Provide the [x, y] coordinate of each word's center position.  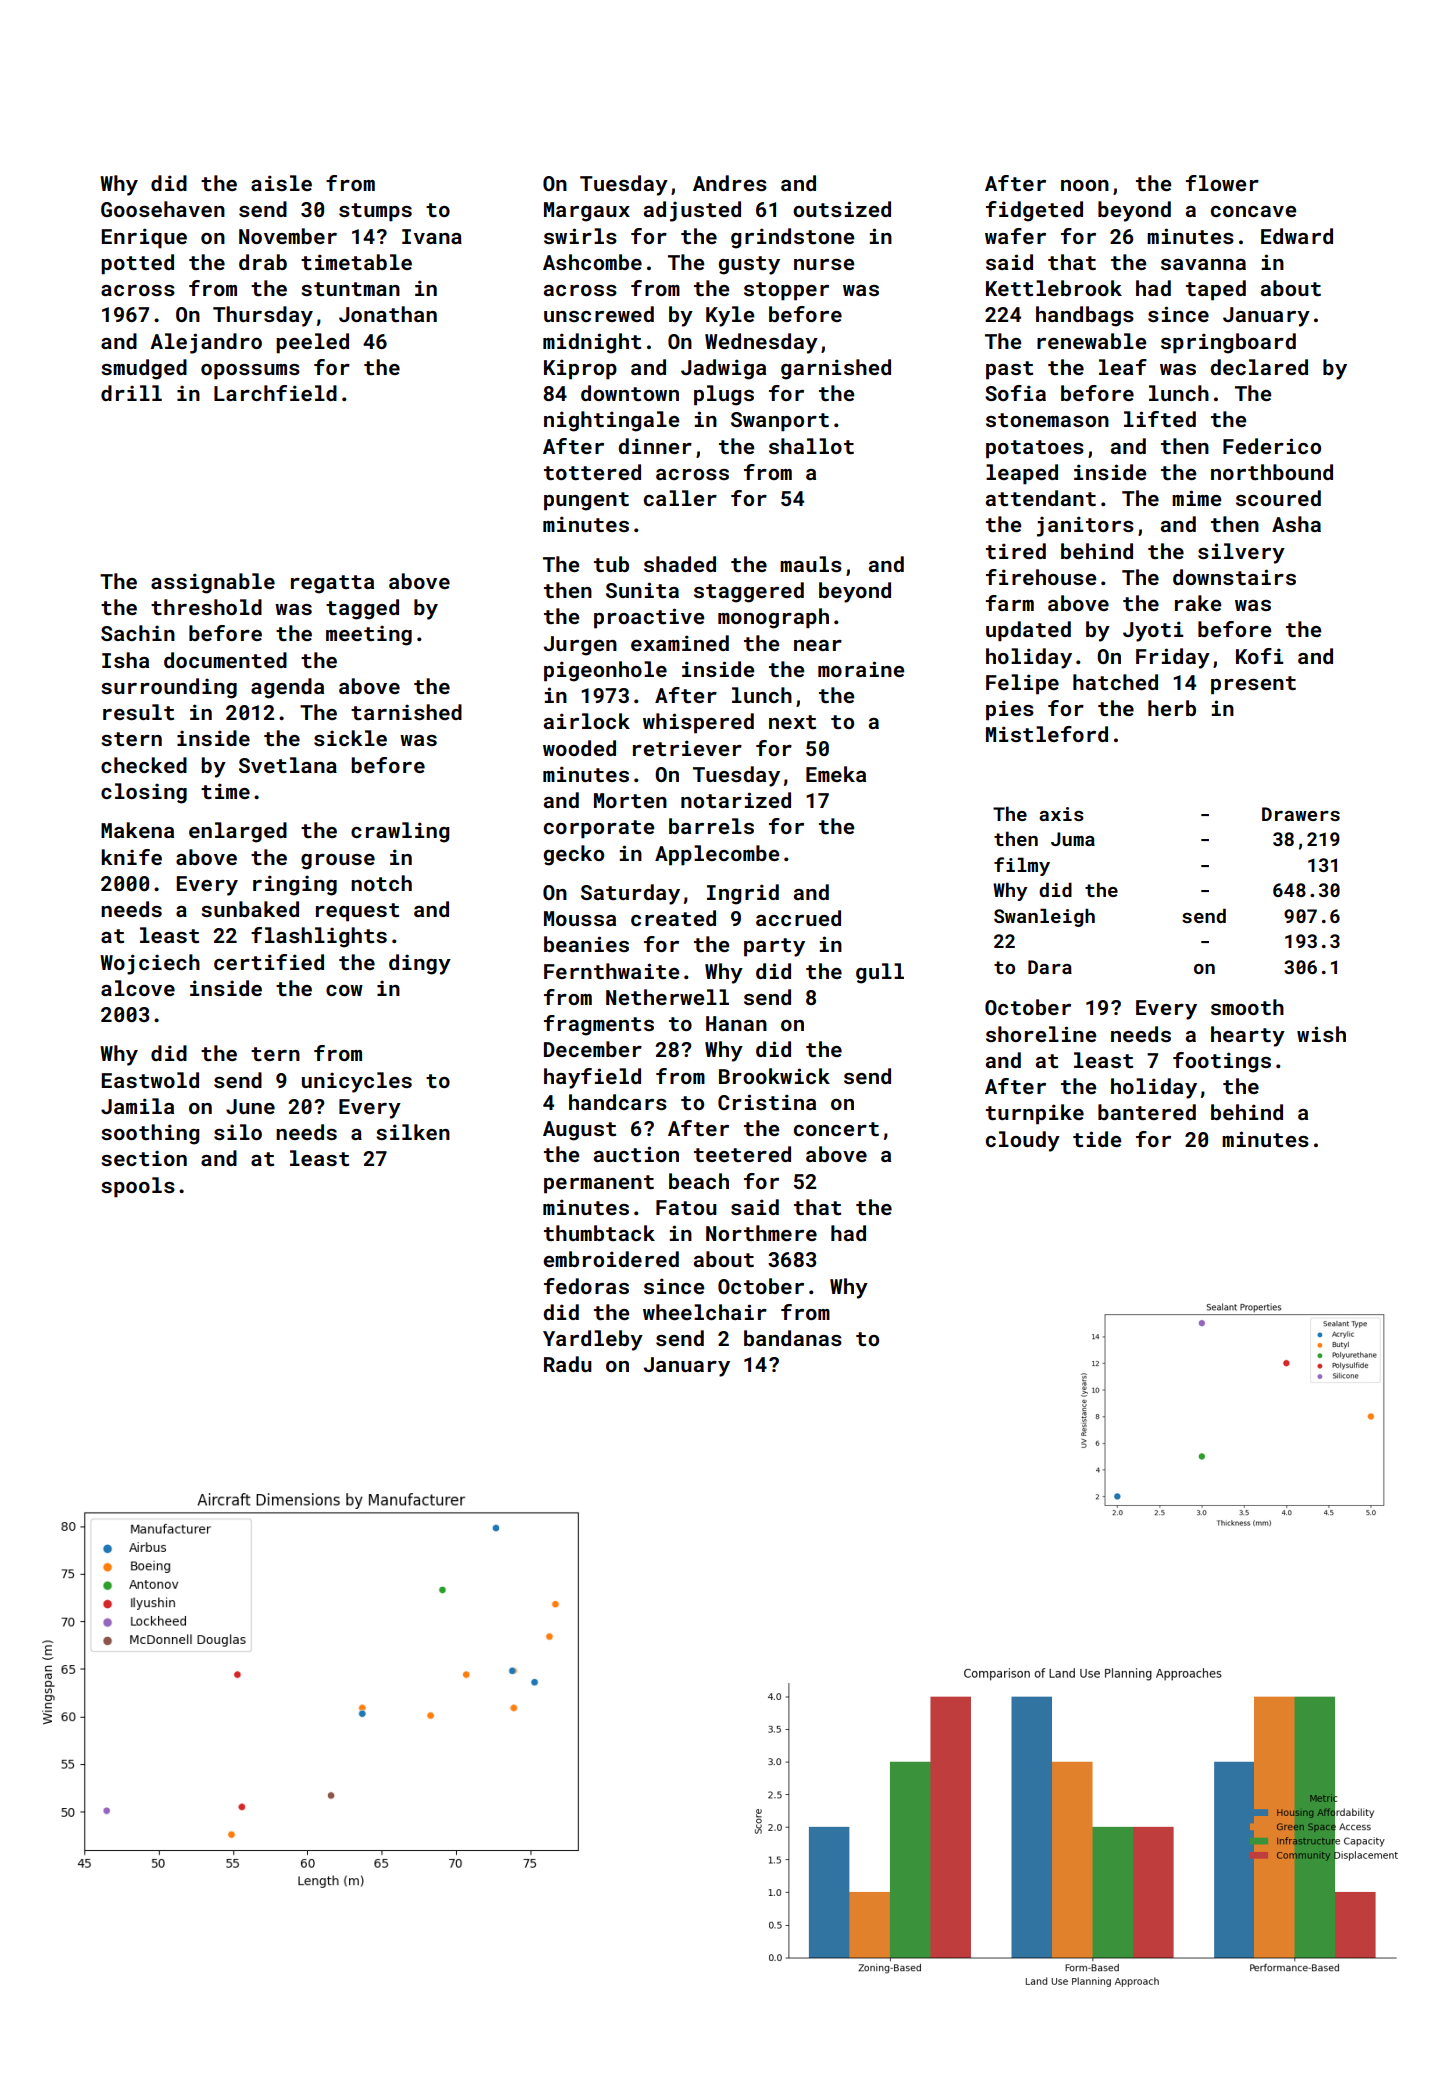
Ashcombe [592, 262]
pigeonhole [605, 671]
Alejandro [206, 343]
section [144, 1158]
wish [1321, 1034]
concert [836, 1129]
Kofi [1259, 656]
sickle [350, 738]
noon [1085, 185]
